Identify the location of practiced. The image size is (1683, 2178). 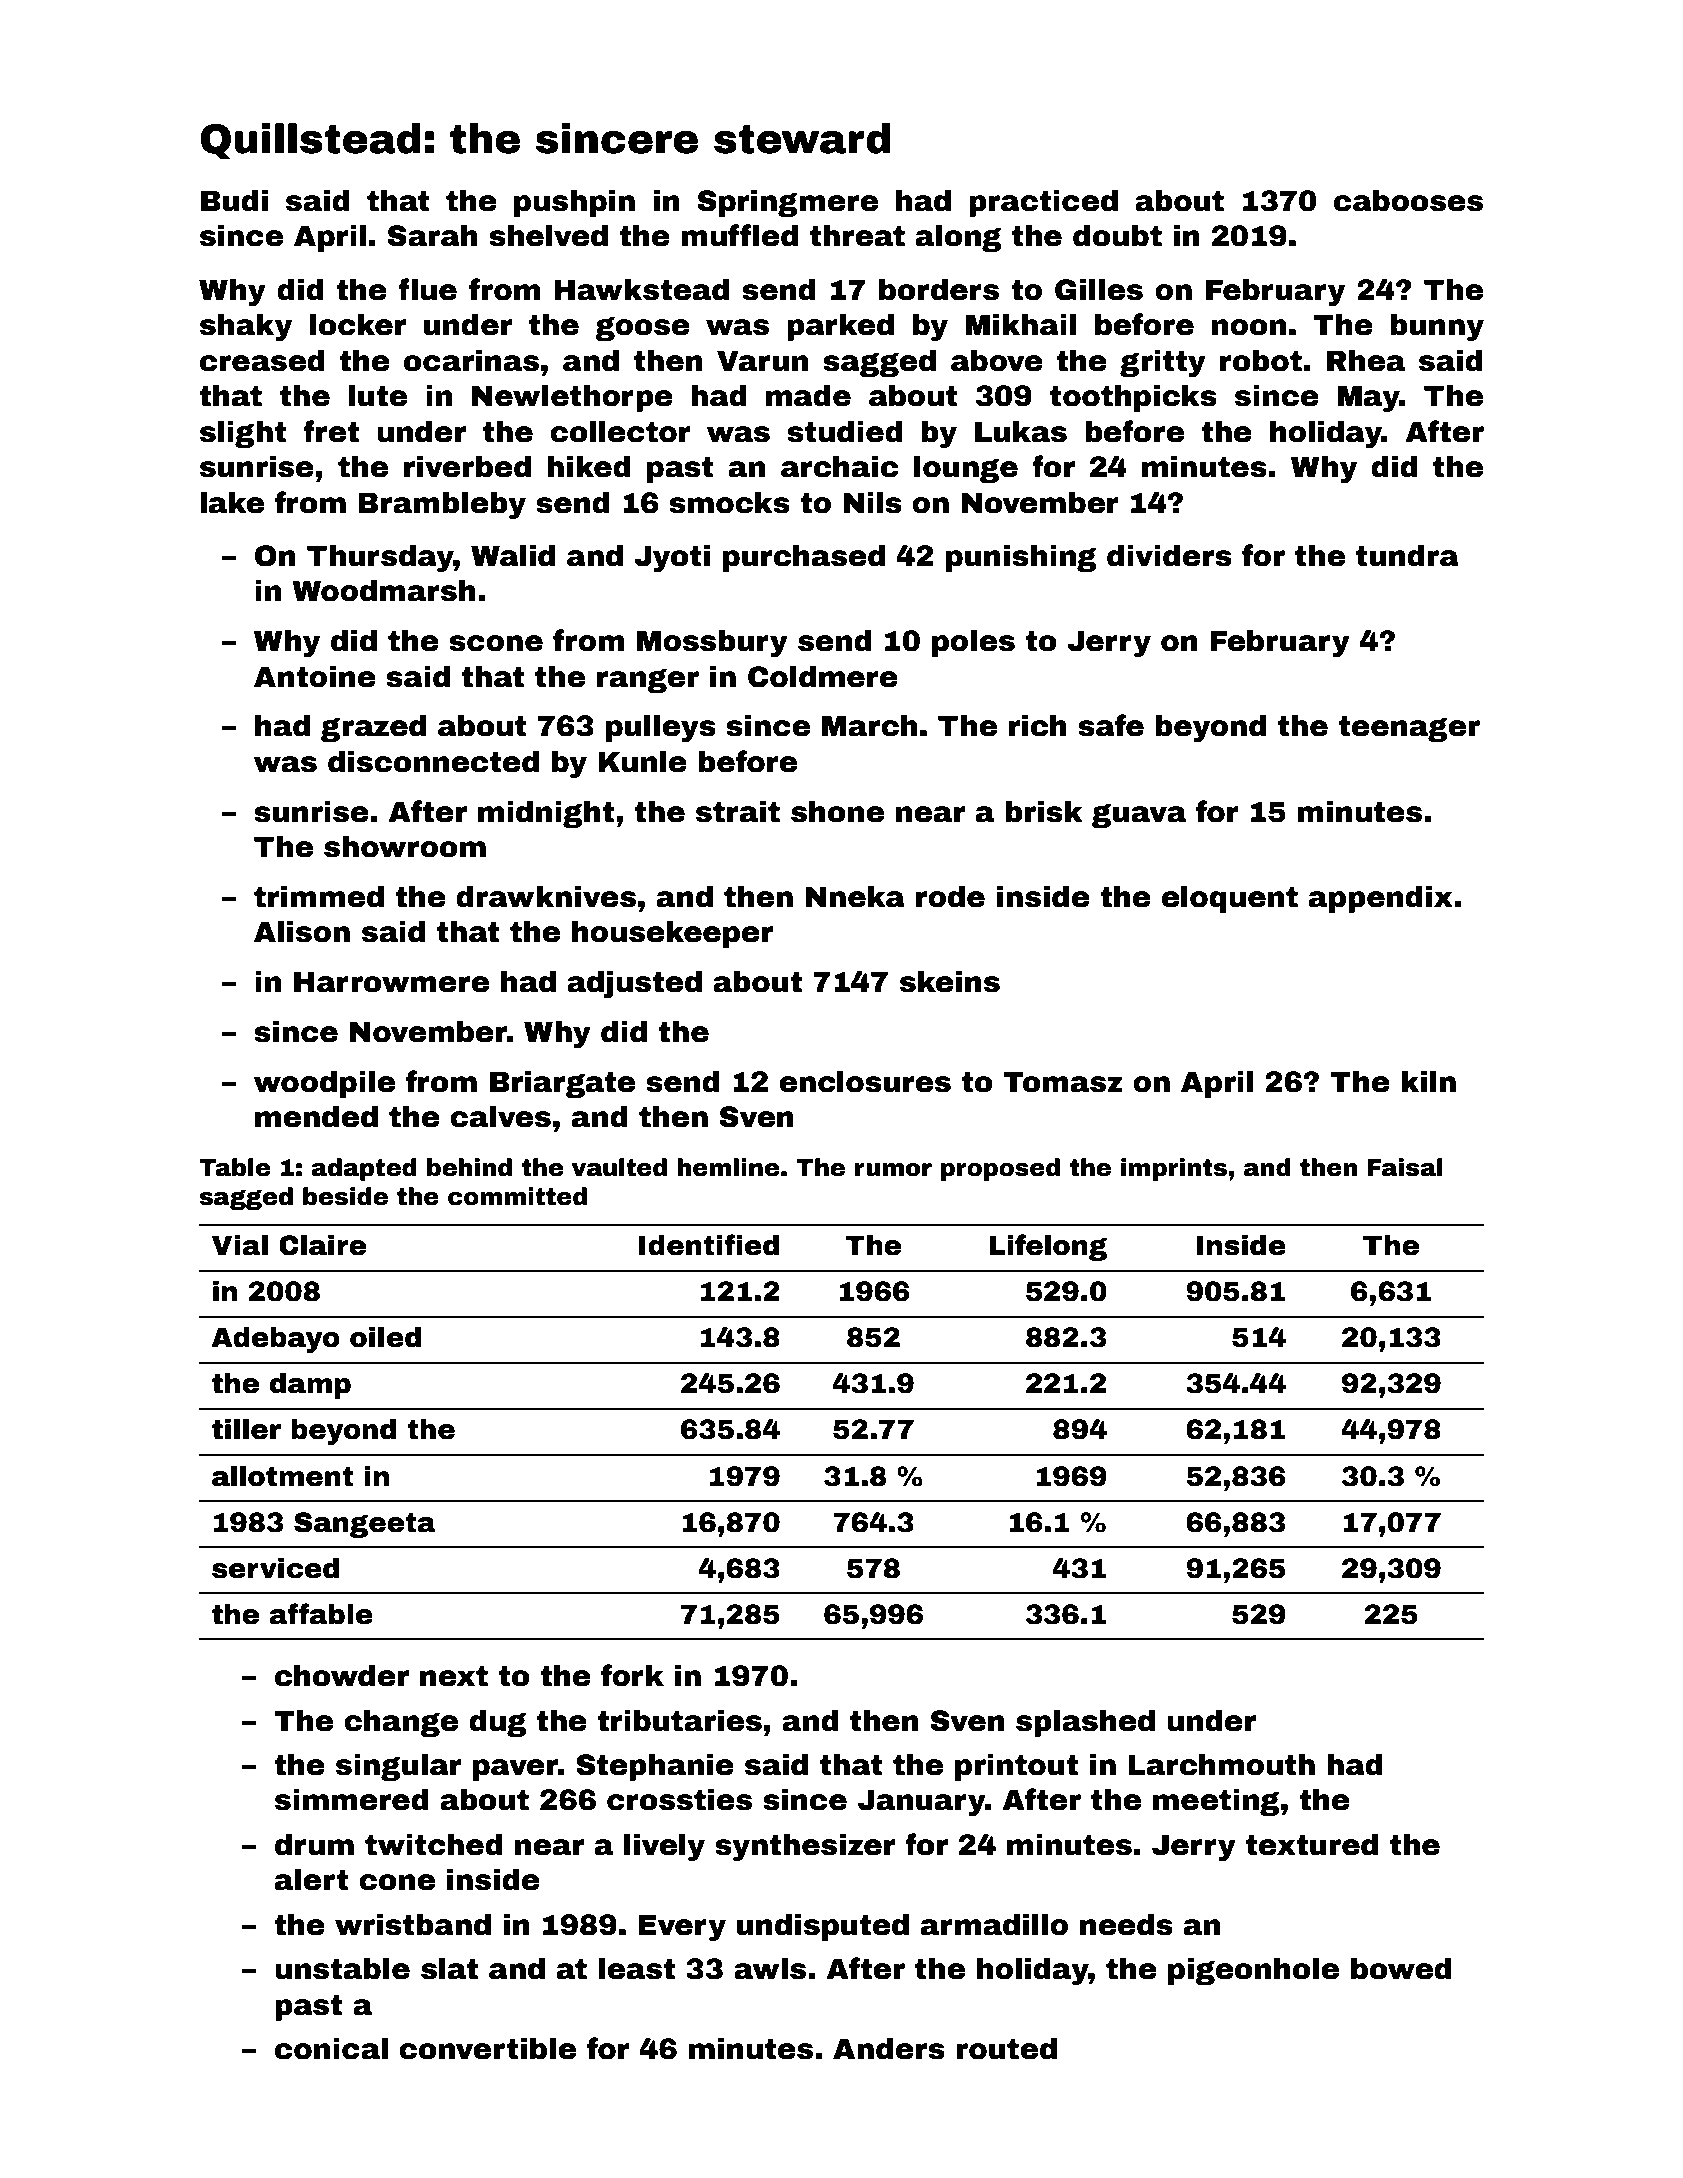
(1043, 203).
